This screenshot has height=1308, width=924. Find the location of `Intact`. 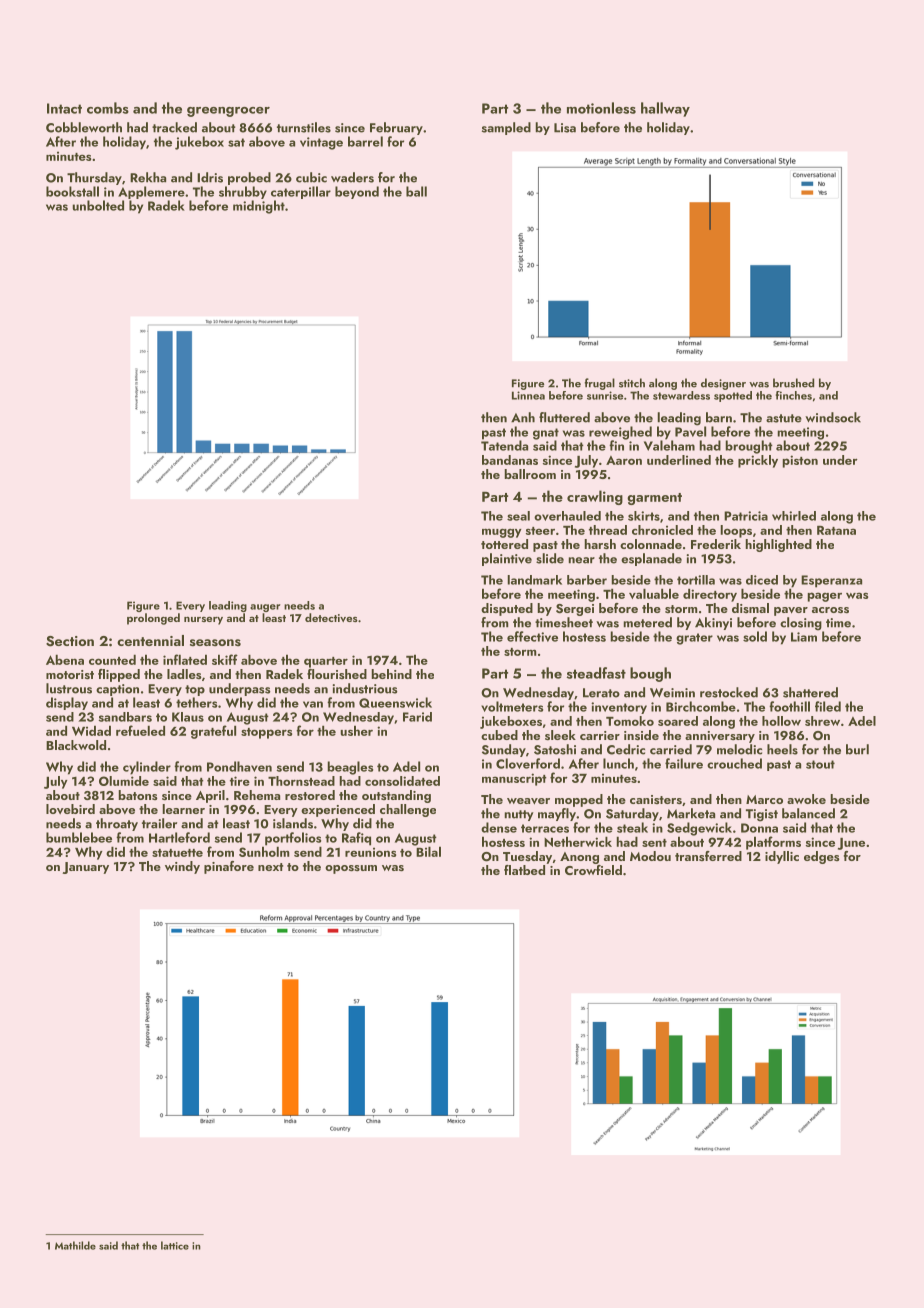

Intact is located at coordinates (64, 108).
